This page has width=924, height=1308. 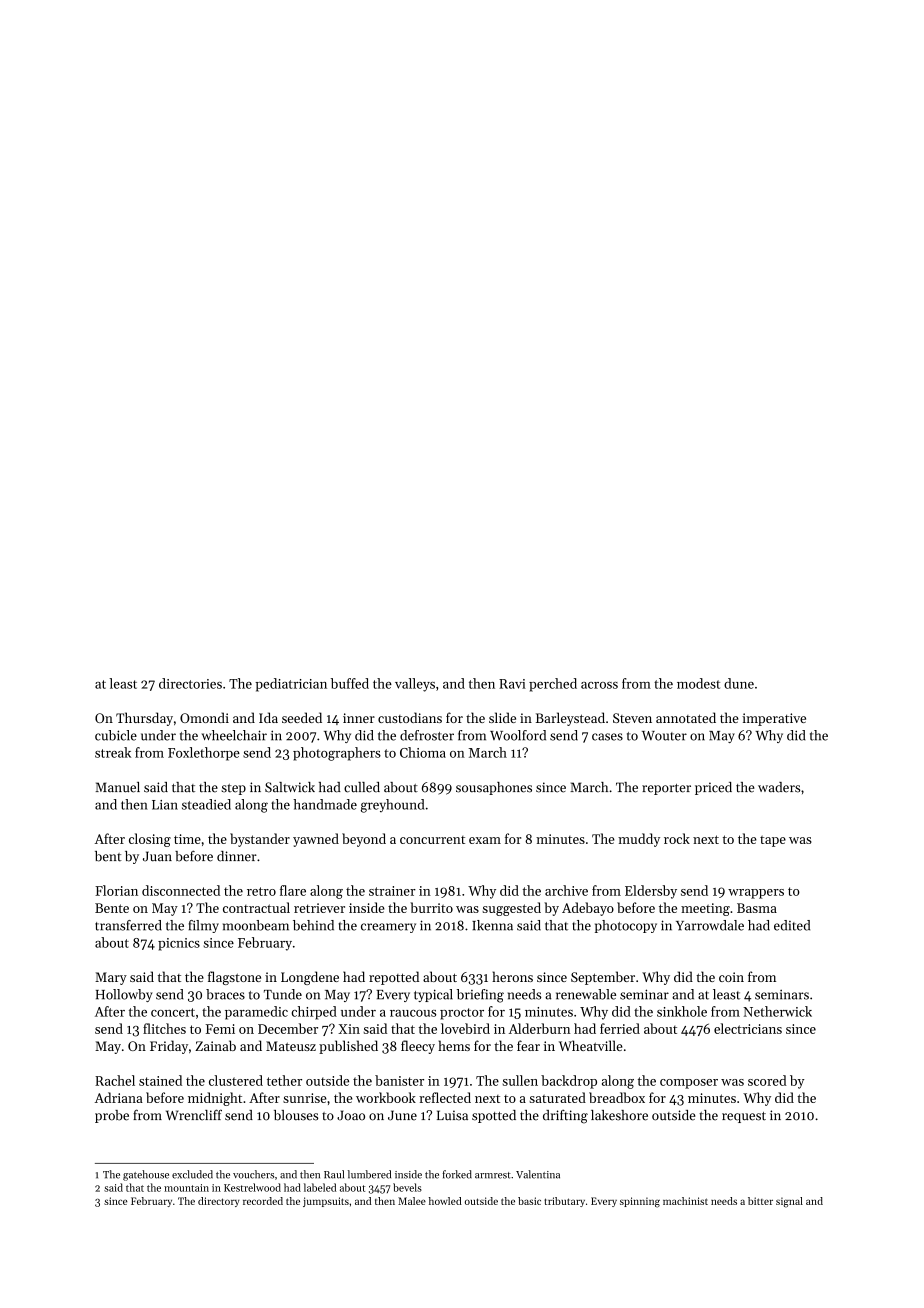 I want to click on tether, so click(x=284, y=1080).
